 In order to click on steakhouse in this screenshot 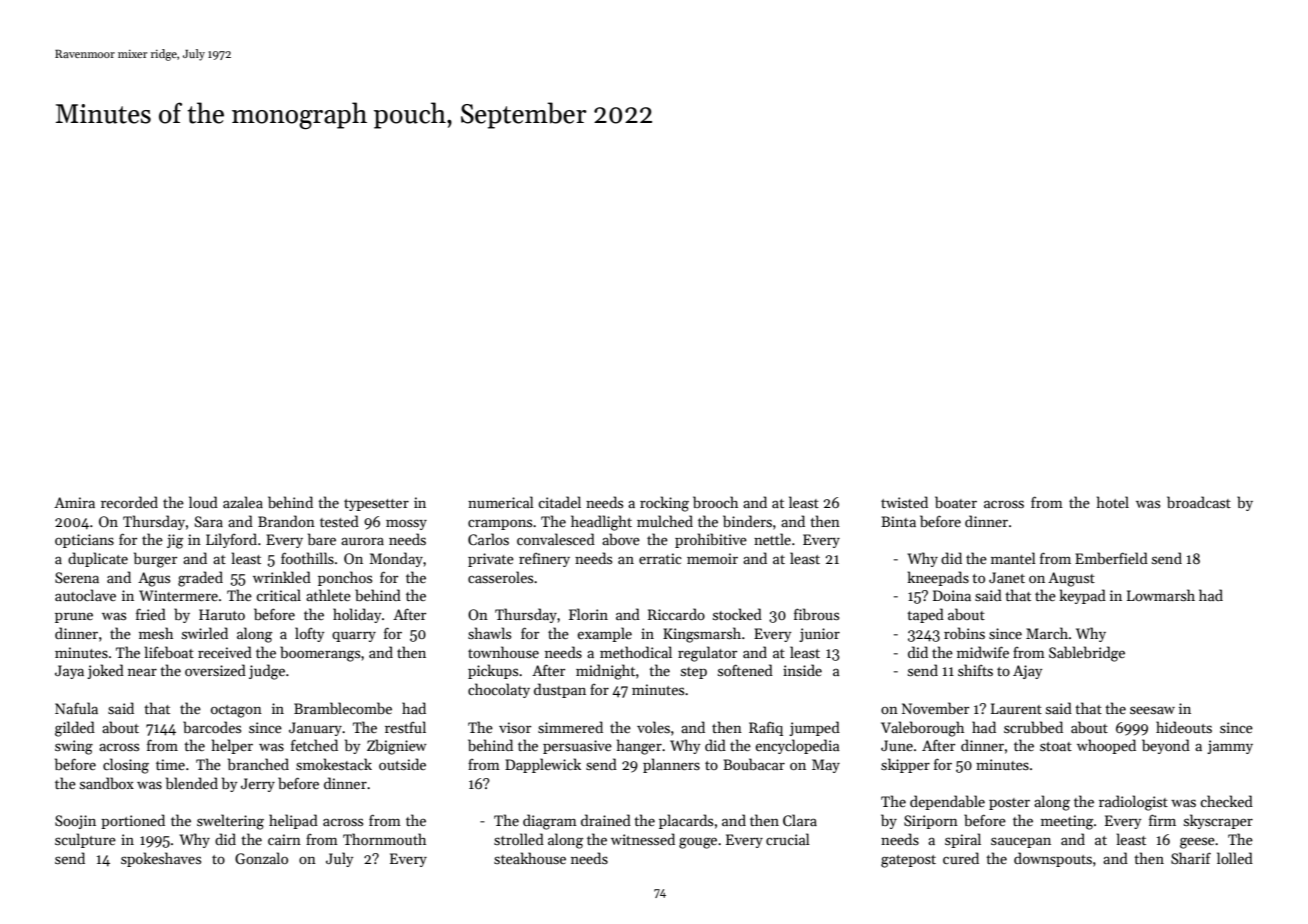, I will do `click(530, 858)`.
